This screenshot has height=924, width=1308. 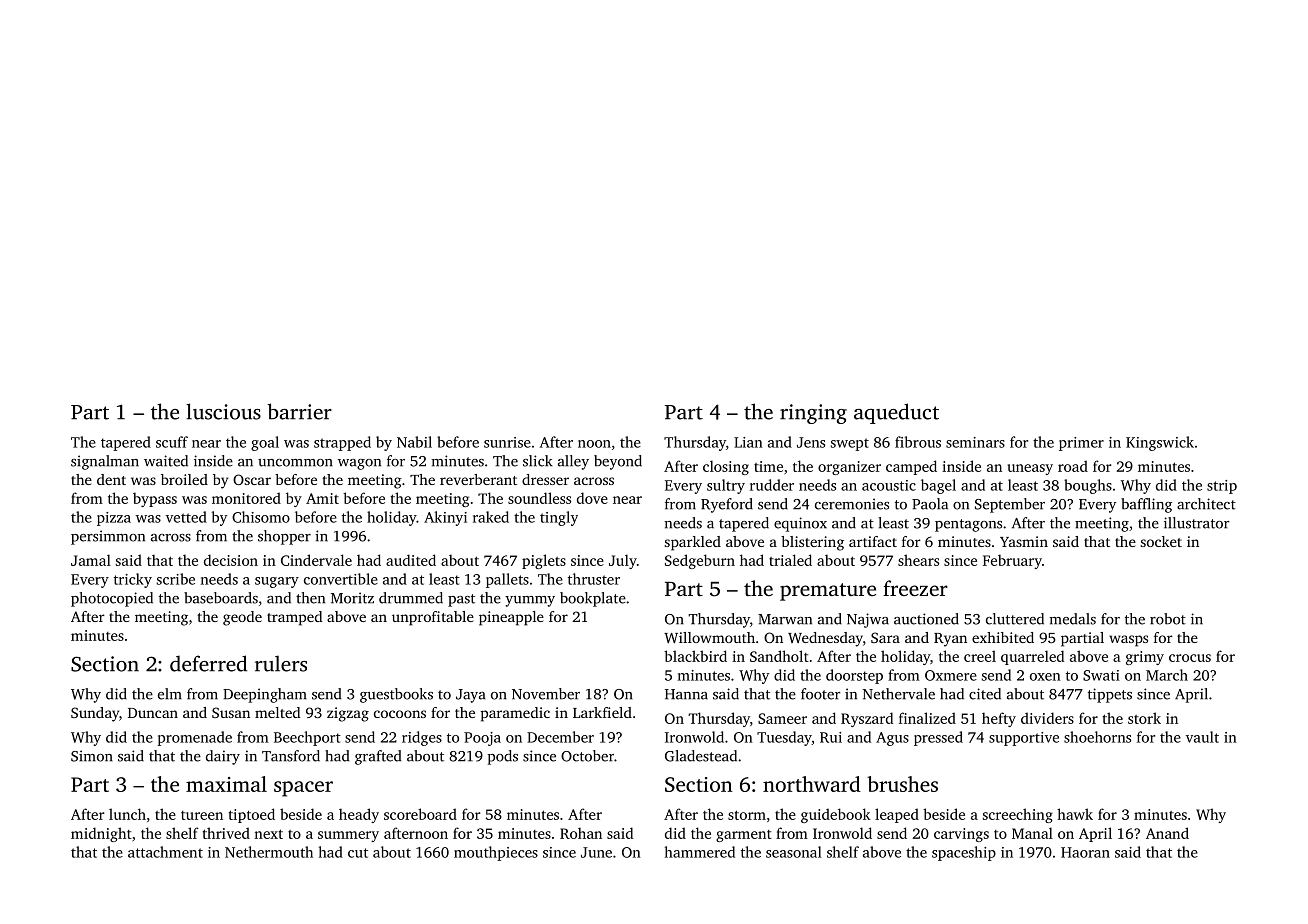 I want to click on scoreboard, so click(x=420, y=814).
